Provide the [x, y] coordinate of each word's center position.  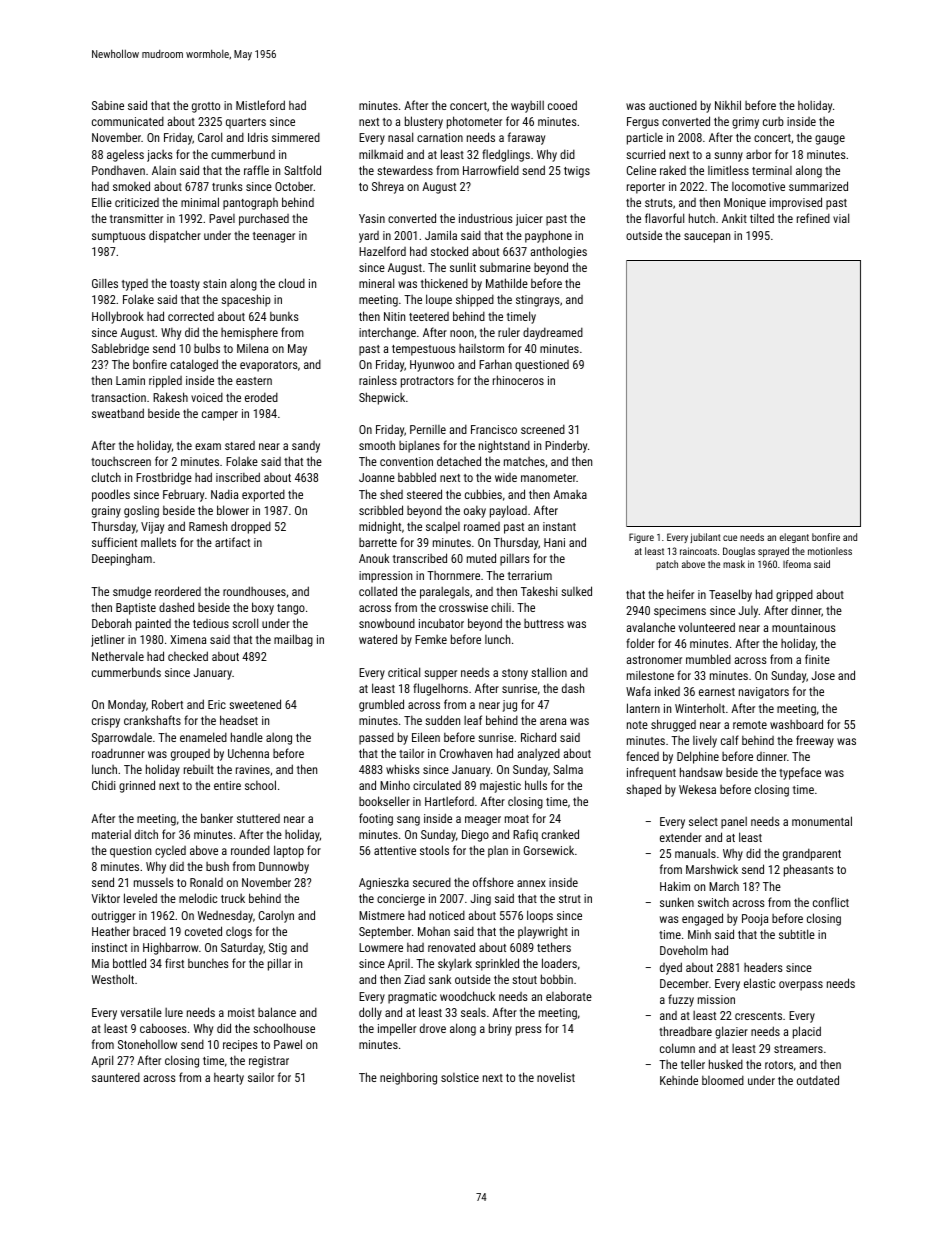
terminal [772, 170]
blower [233, 510]
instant [559, 526]
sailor [261, 1077]
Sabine [108, 105]
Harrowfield [491, 170]
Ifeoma [797, 564]
